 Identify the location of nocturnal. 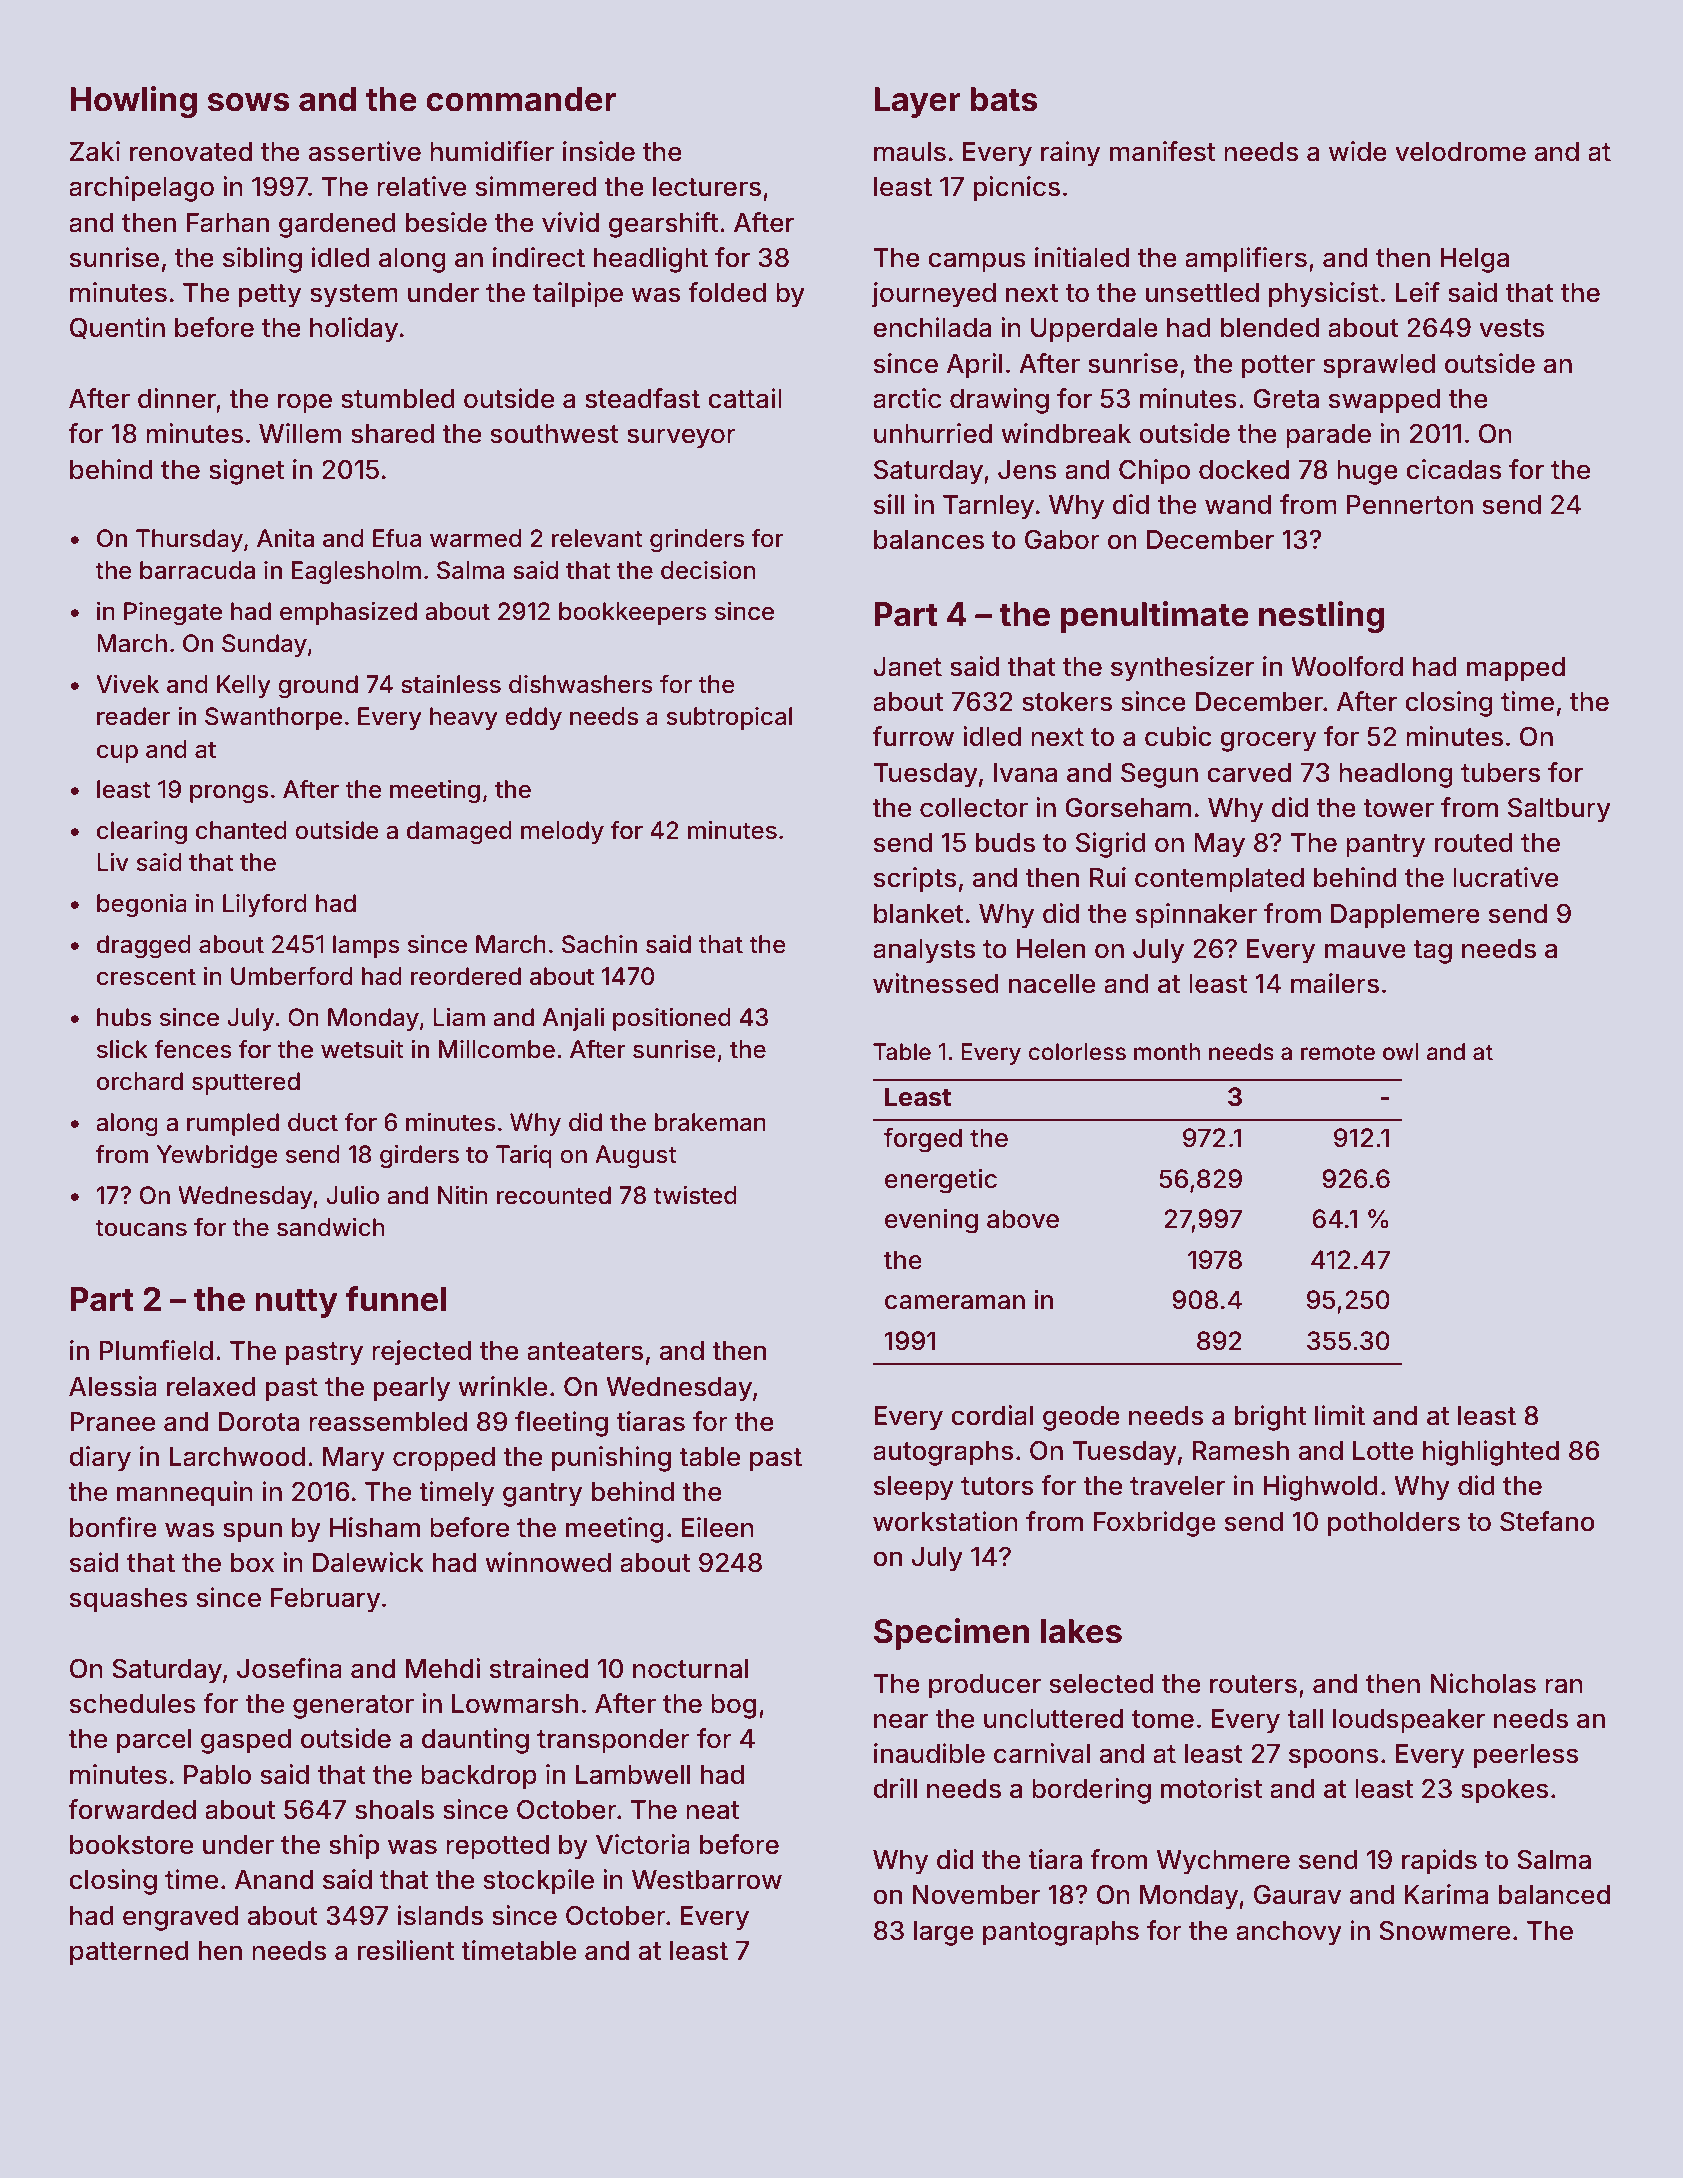
(690, 1669).
